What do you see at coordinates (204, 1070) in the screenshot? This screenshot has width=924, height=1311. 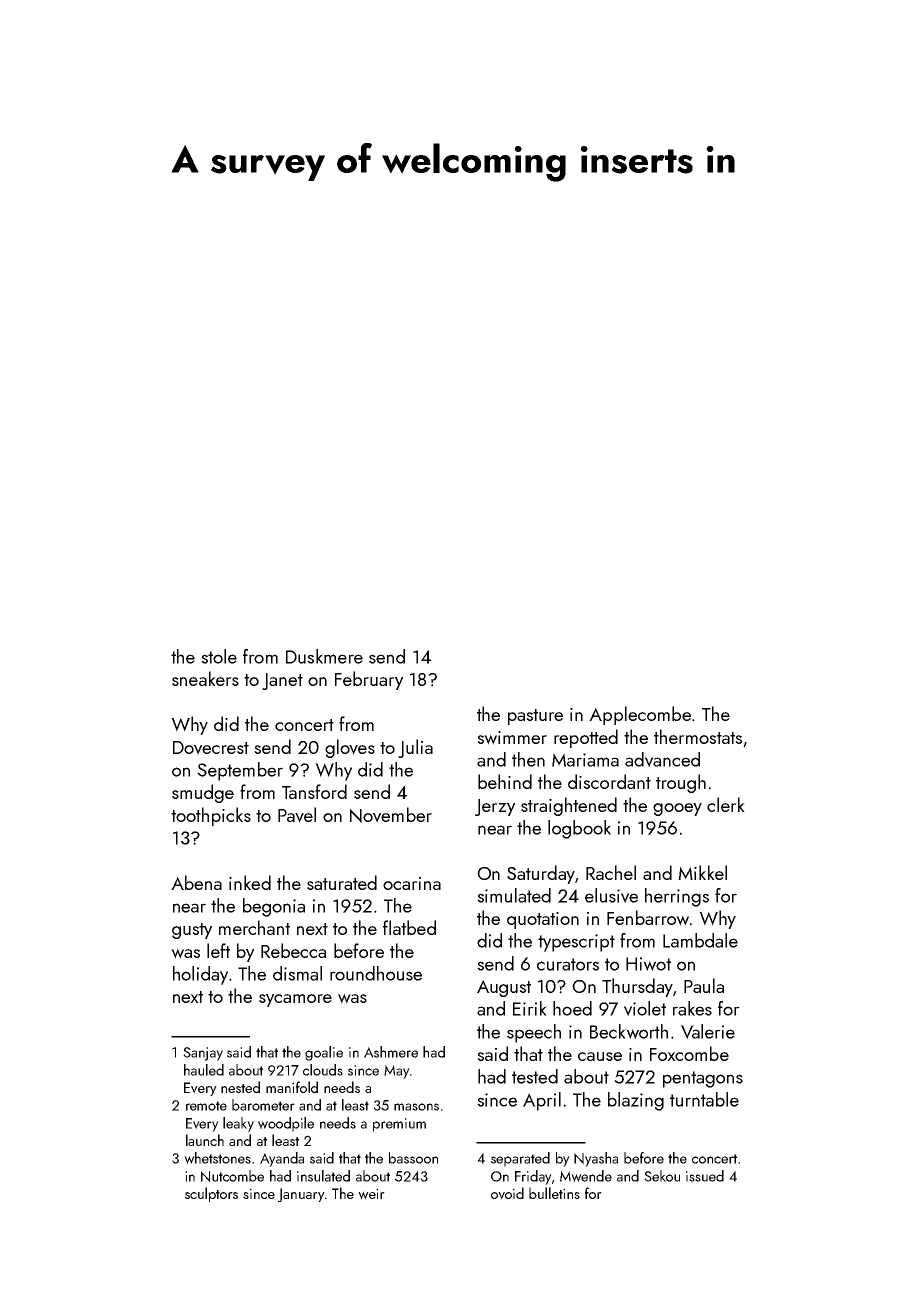 I see `hauled` at bounding box center [204, 1070].
